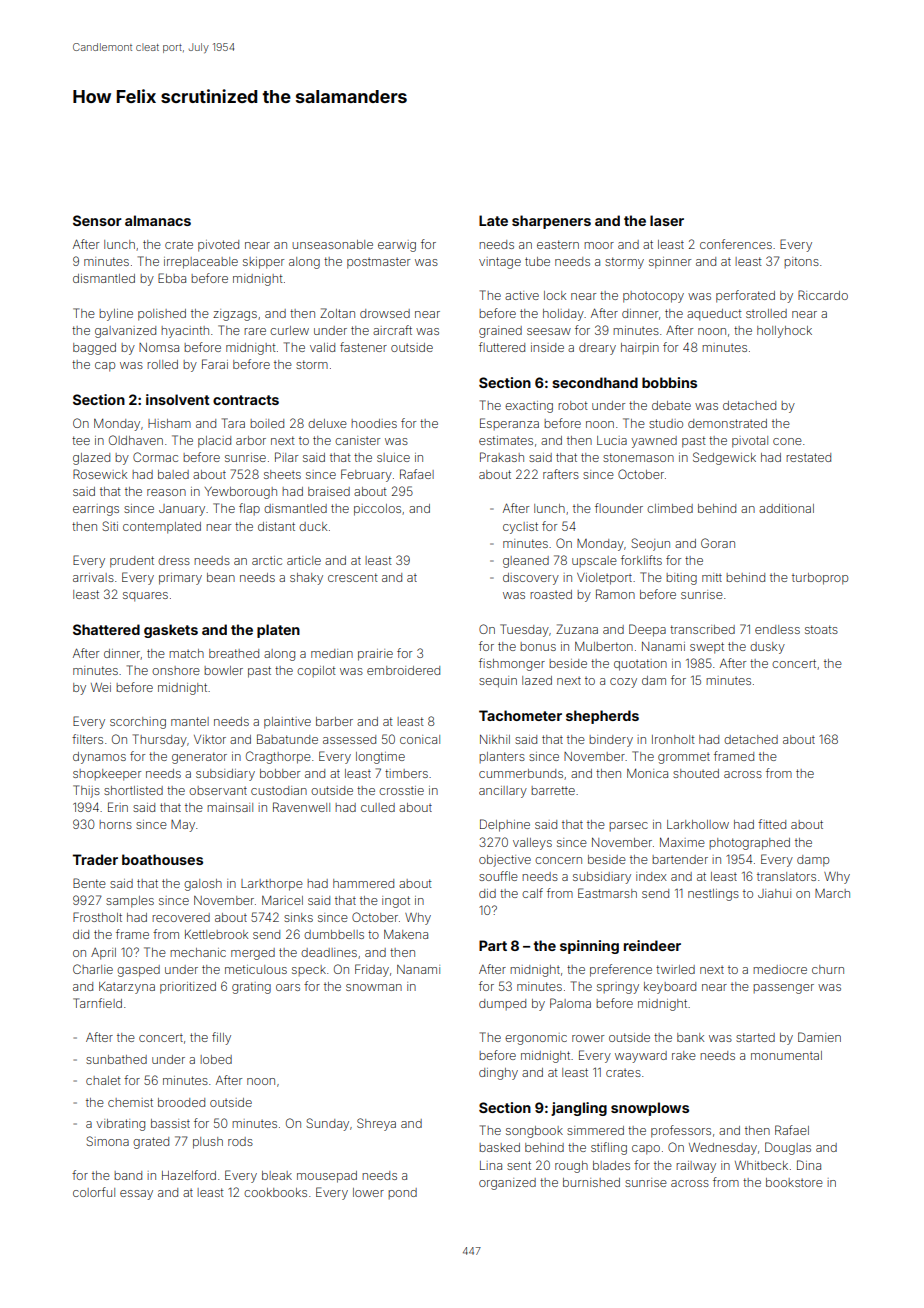 The width and height of the screenshot is (924, 1308). What do you see at coordinates (158, 220) in the screenshot?
I see `almanacs` at bounding box center [158, 220].
